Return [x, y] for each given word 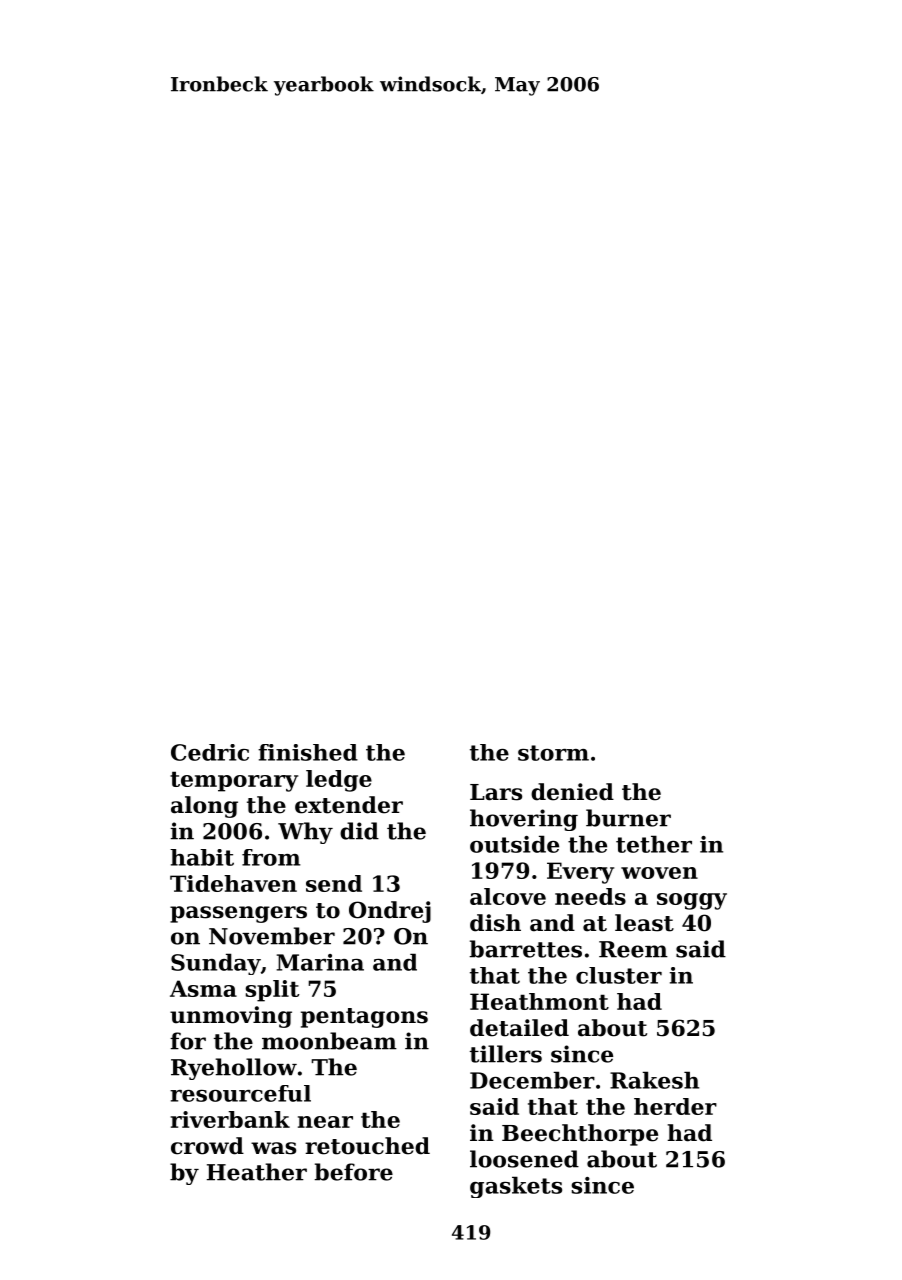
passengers [238, 914]
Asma [203, 988]
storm [553, 753]
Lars [496, 792]
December [532, 1080]
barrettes [525, 949]
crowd [207, 1146]
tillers [506, 1054]
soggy [692, 901]
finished [308, 752]
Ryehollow [234, 1069]
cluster [619, 975]
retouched [367, 1146]
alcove [508, 896]
